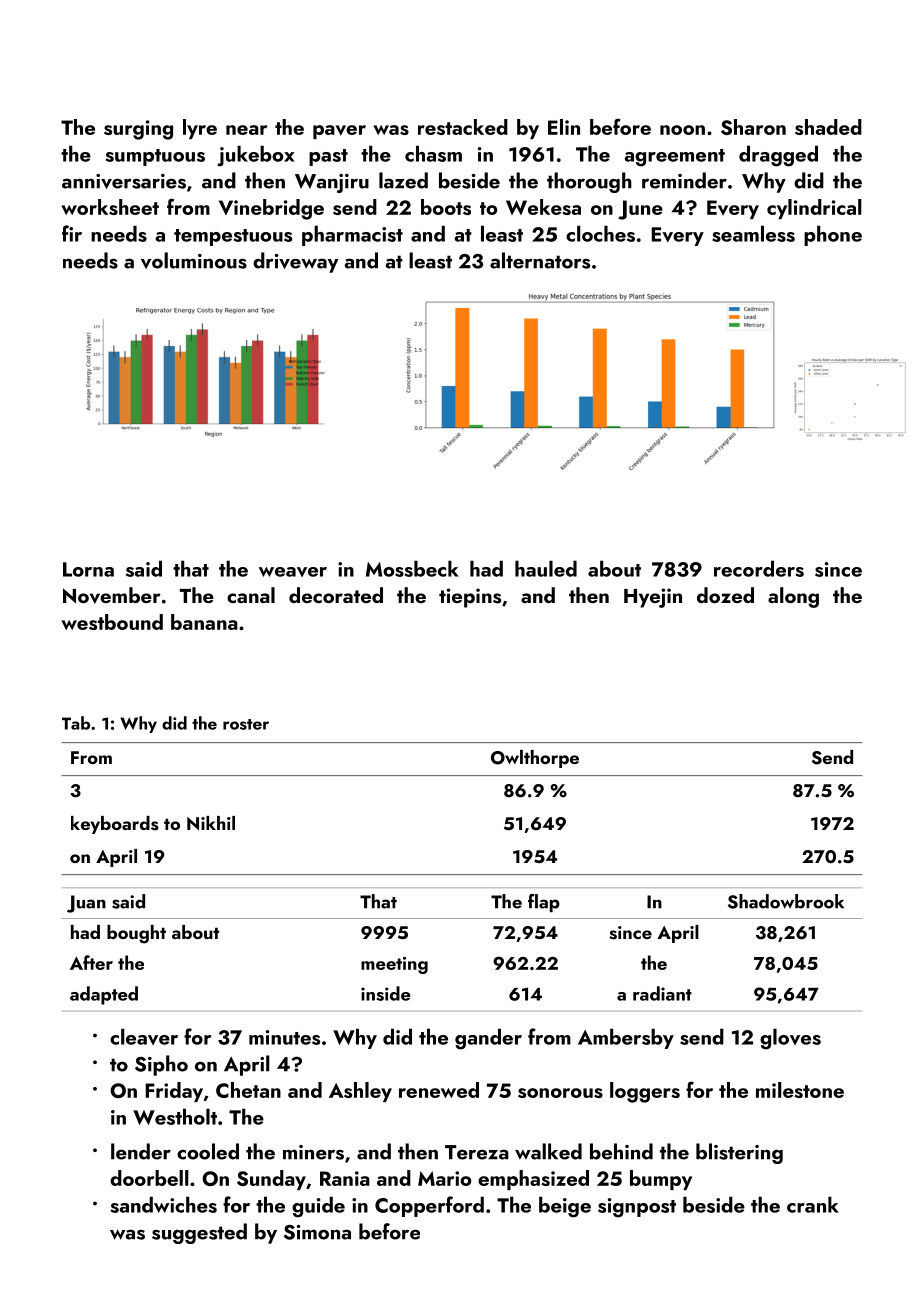  I want to click on Simona, so click(317, 1232).
